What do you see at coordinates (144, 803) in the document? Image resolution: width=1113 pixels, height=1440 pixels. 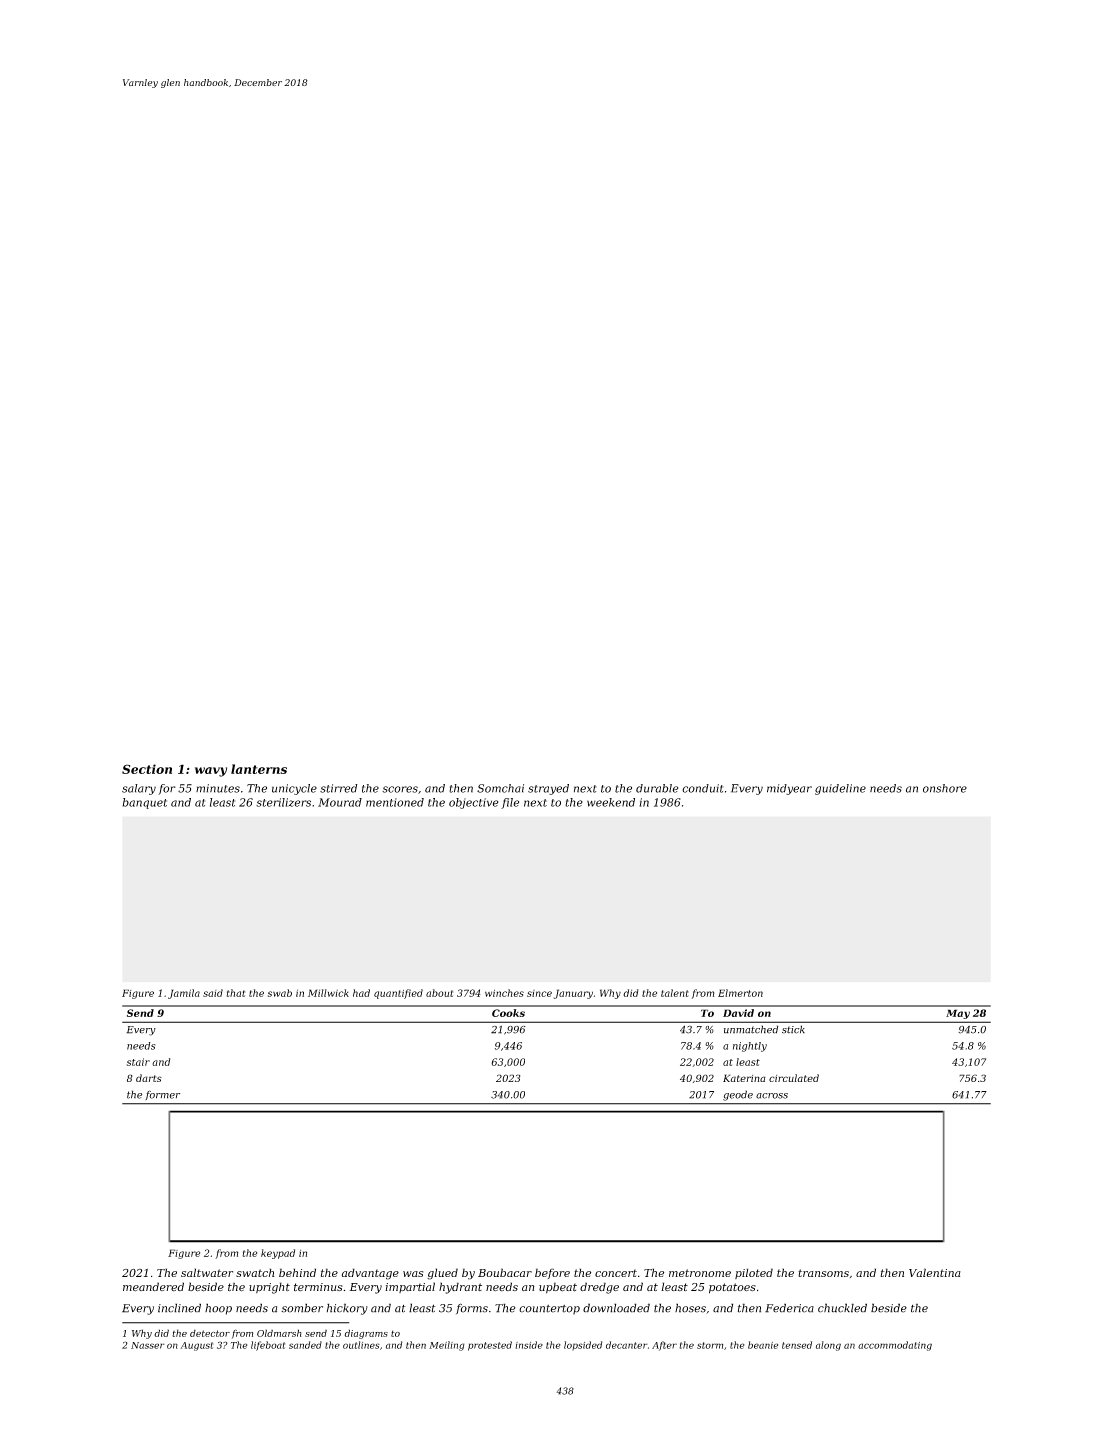 I see `banquet` at bounding box center [144, 803].
